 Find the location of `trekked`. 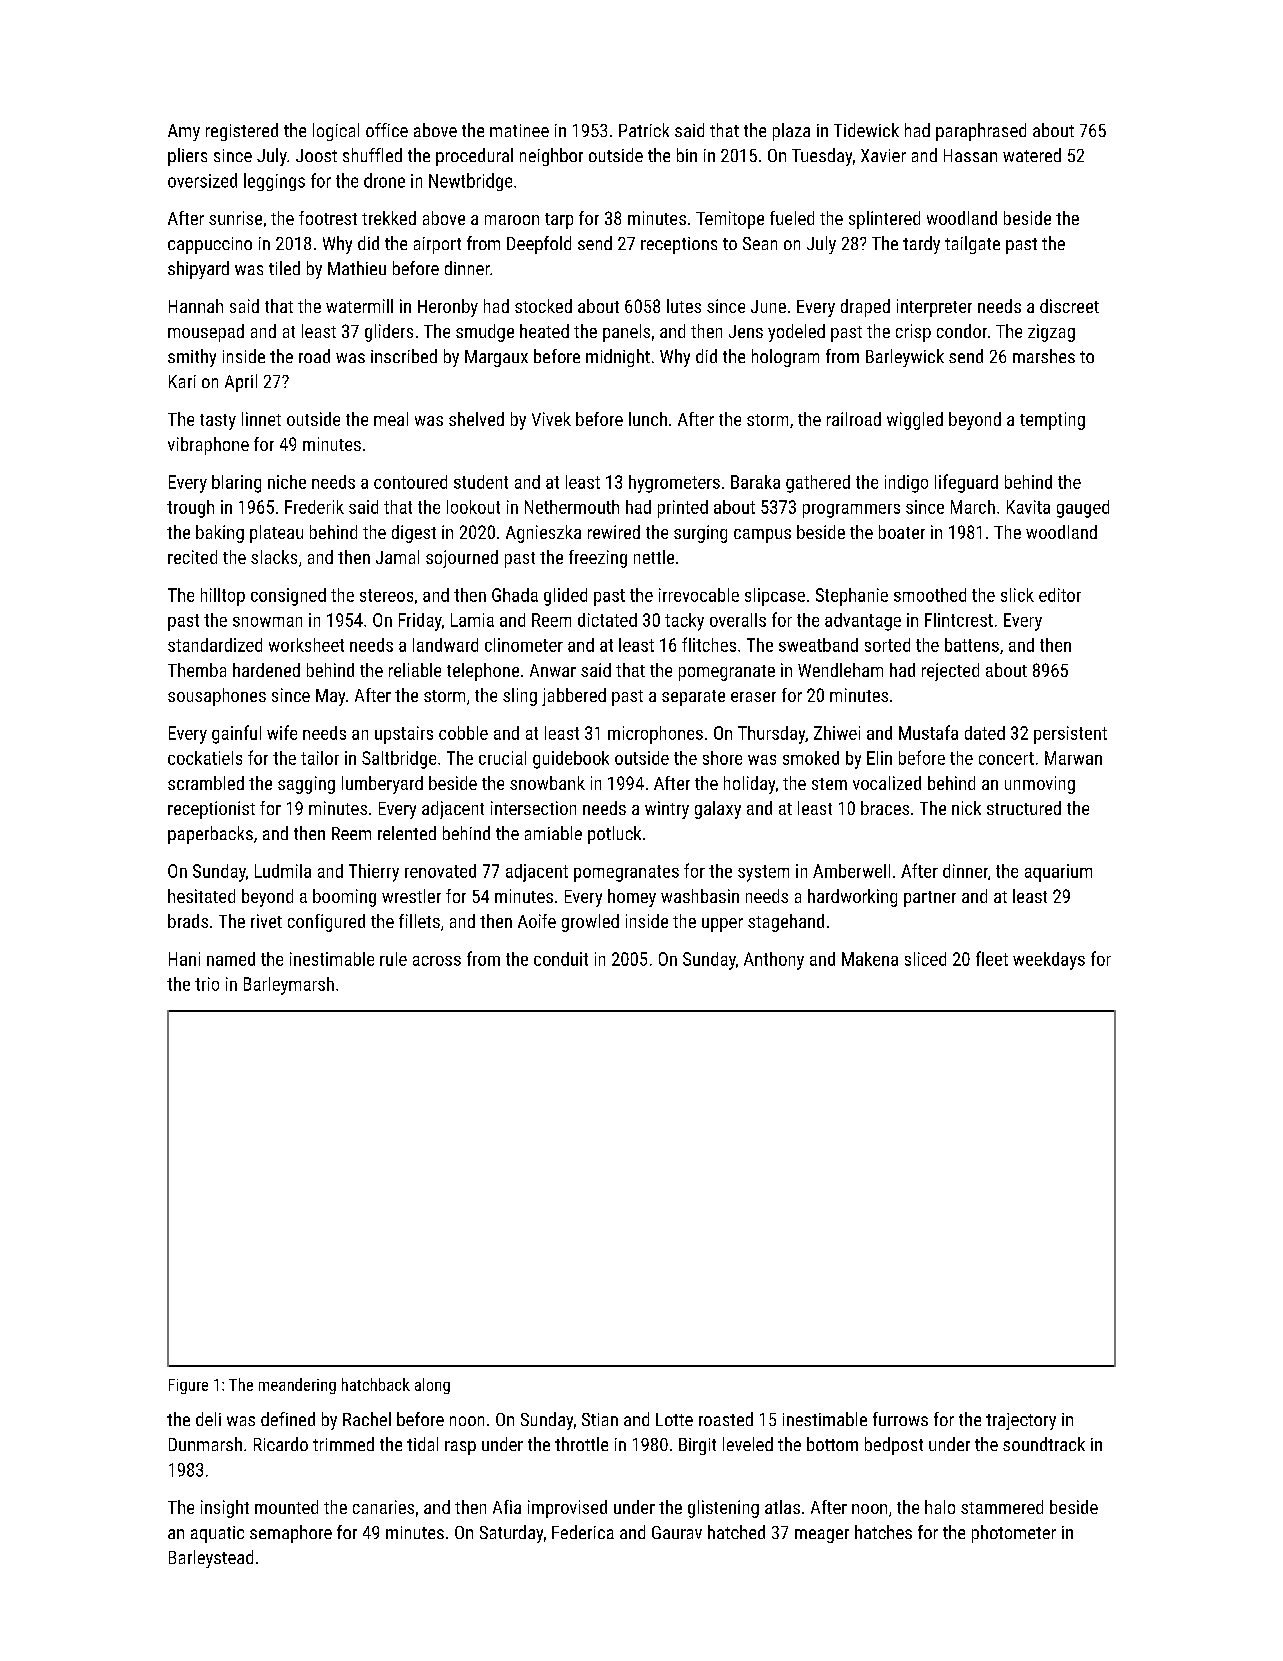

trekked is located at coordinates (389, 218).
